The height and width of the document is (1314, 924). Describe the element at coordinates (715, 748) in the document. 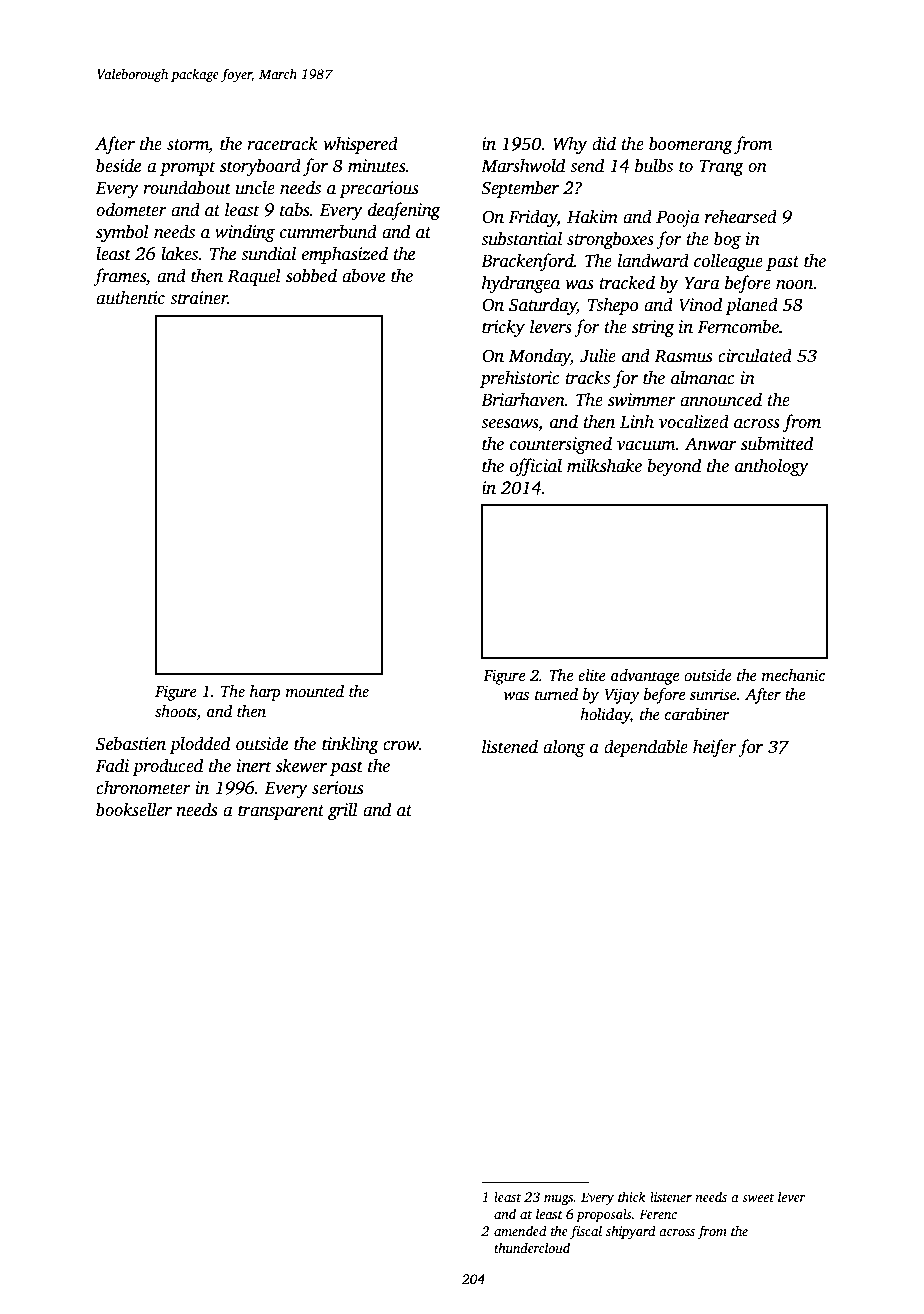

I see `heifer` at that location.
